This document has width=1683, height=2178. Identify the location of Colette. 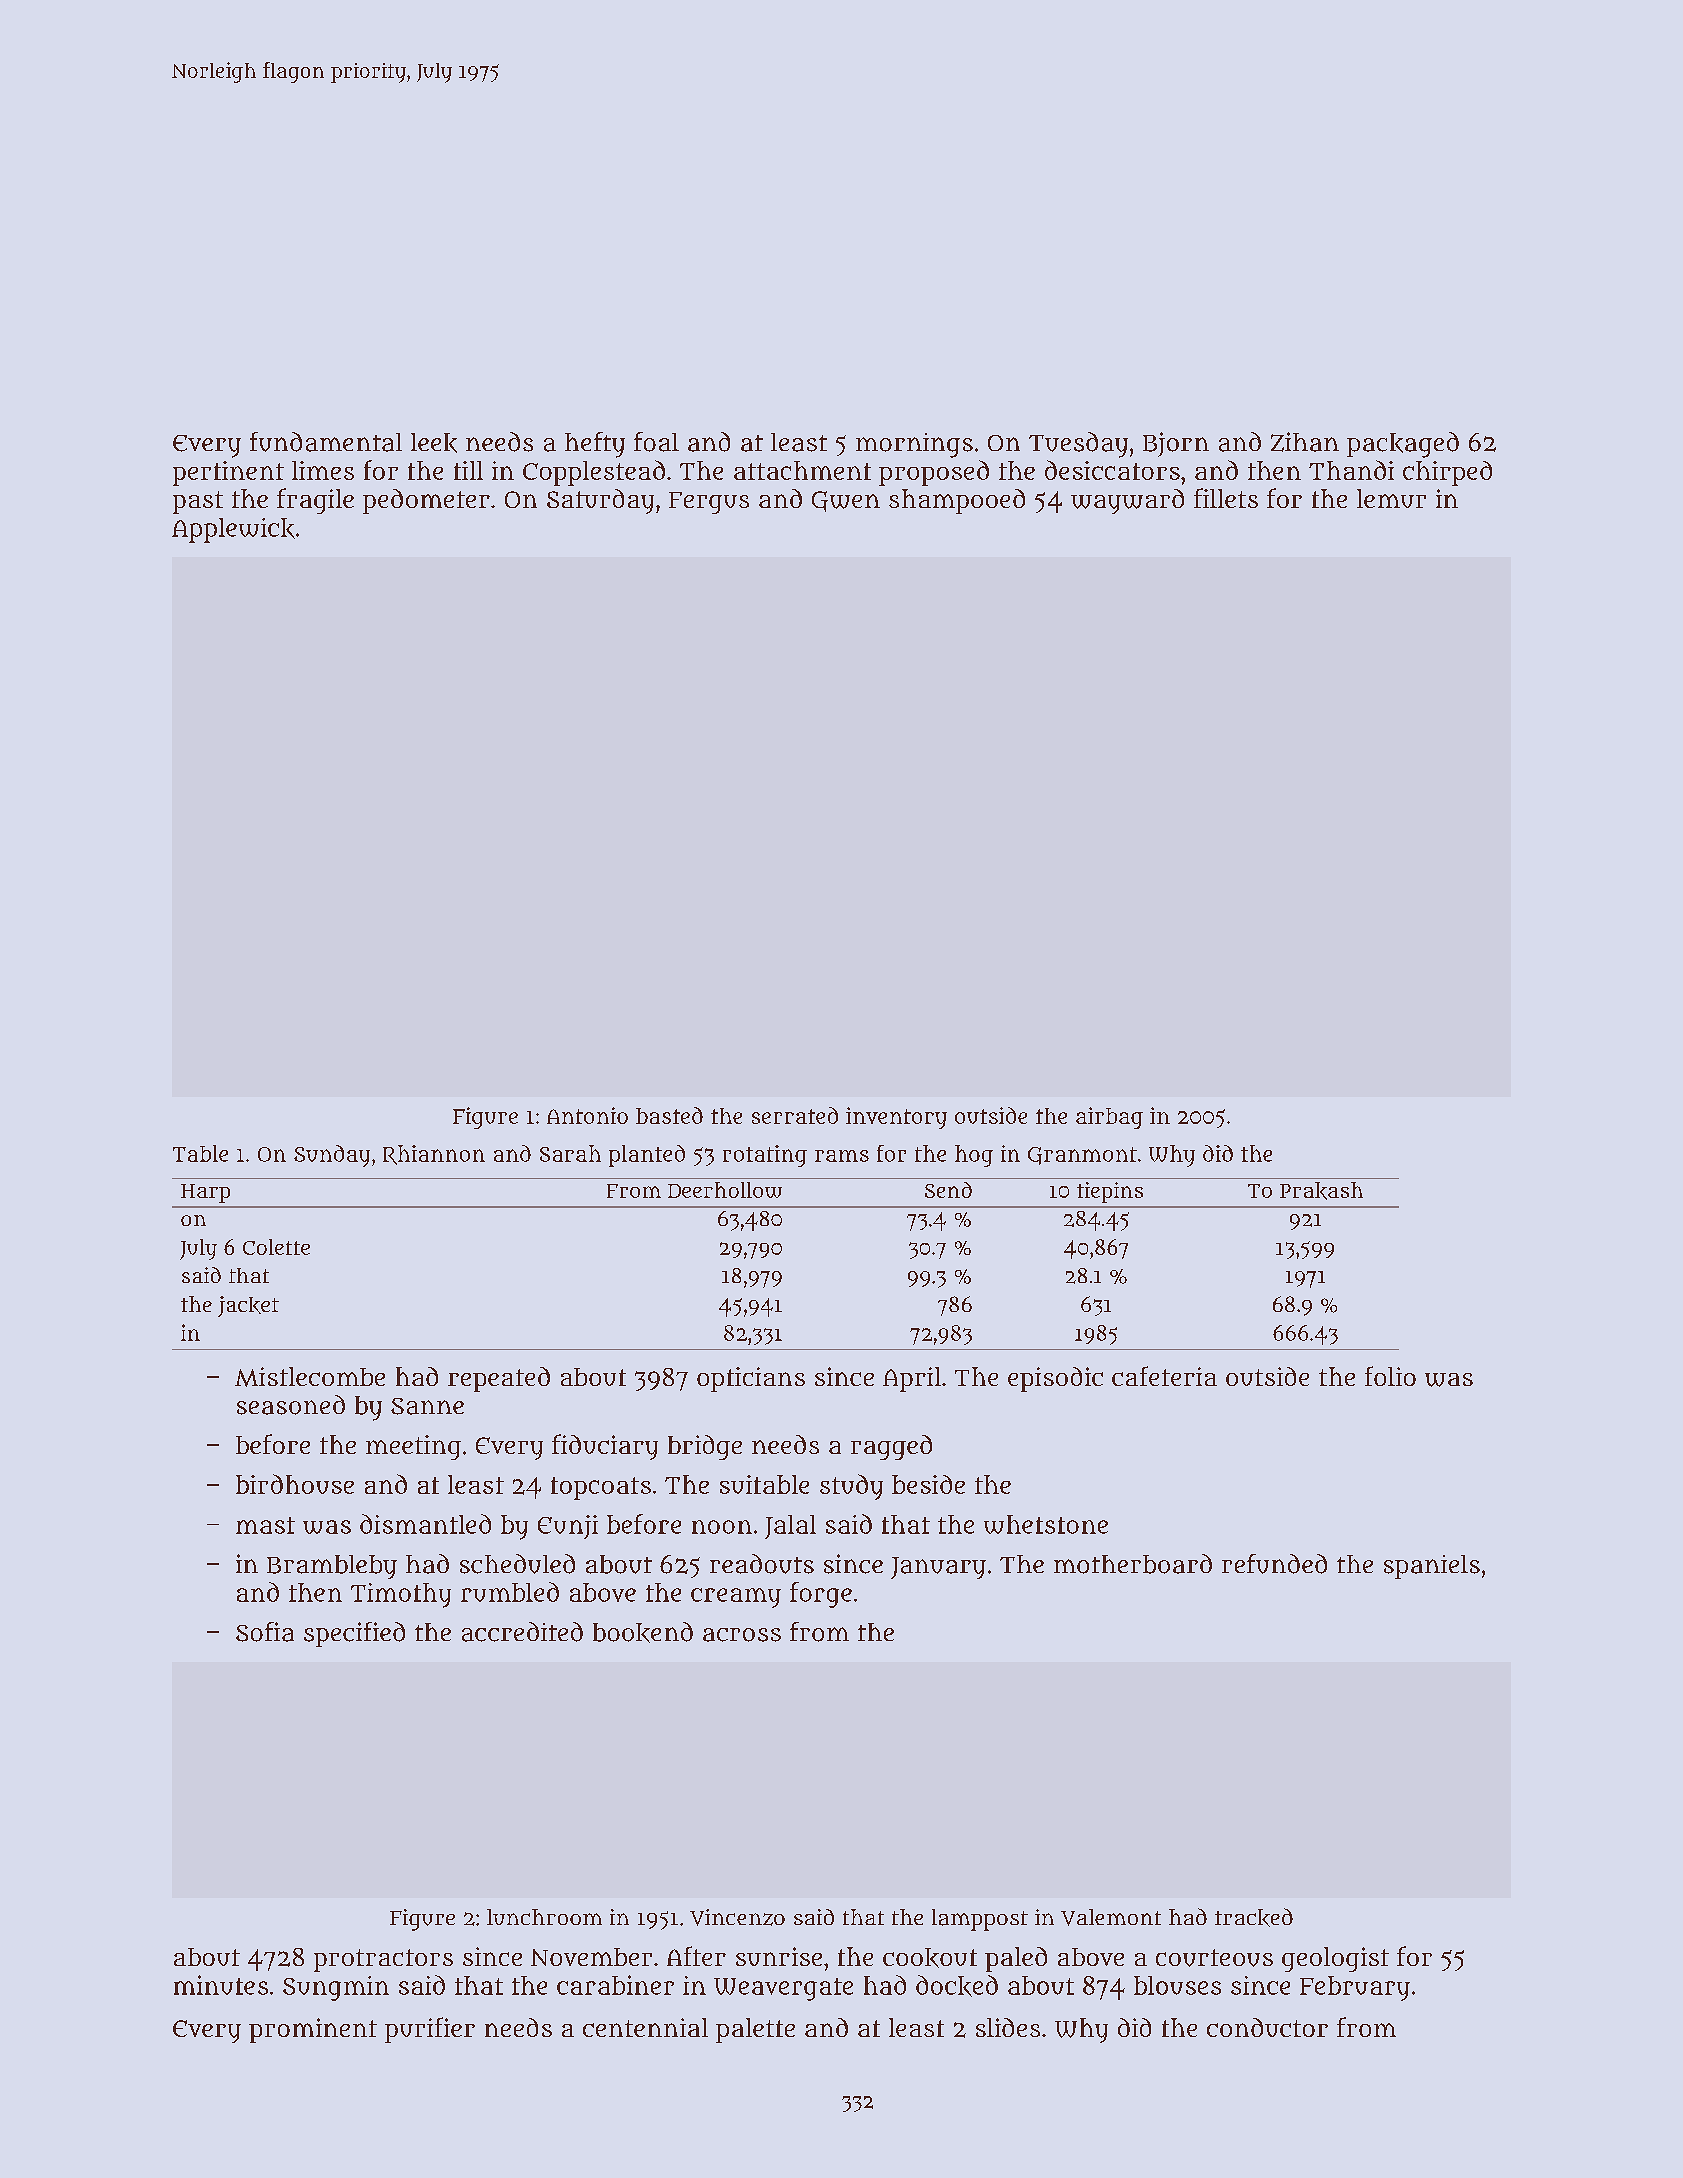
(276, 1247).
